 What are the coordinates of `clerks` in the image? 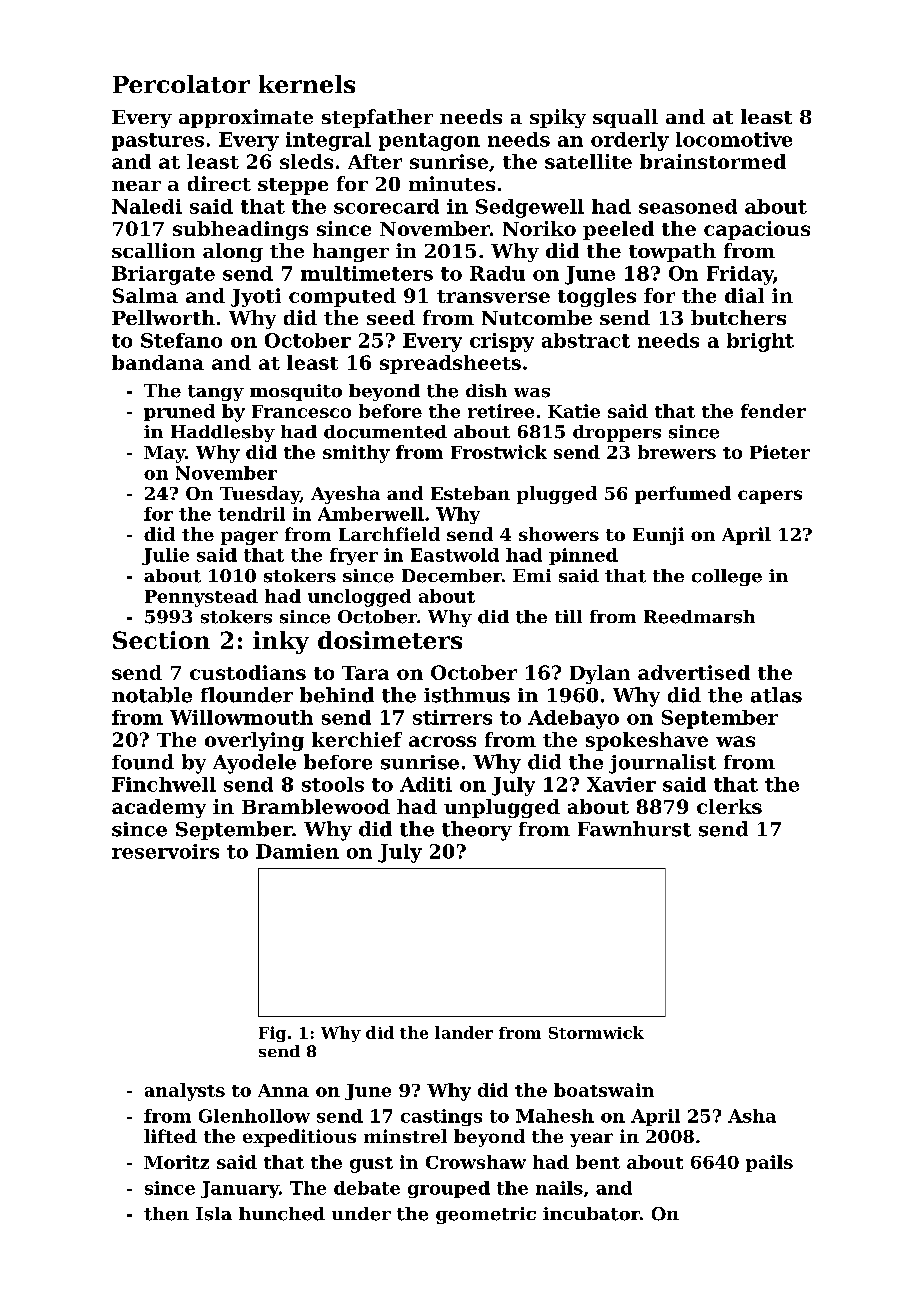 It's located at (729, 806).
